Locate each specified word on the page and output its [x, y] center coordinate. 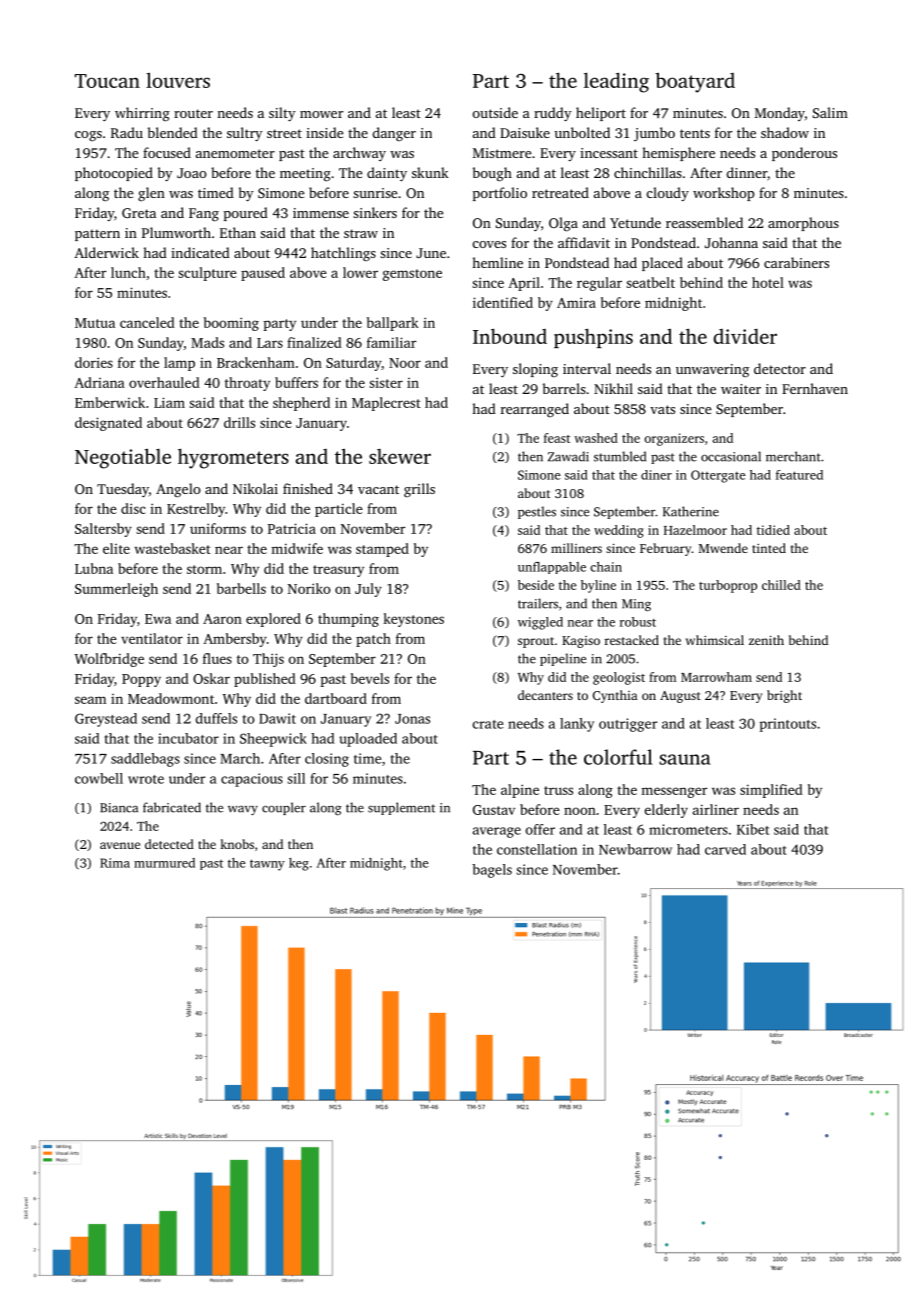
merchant [793, 456]
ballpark [393, 324]
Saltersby [103, 530]
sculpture [207, 274]
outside [495, 112]
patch [373, 640]
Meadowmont [171, 698]
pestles [537, 512]
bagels [492, 871]
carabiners [796, 262]
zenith [766, 640]
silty [282, 114]
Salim [830, 112]
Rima [115, 863]
